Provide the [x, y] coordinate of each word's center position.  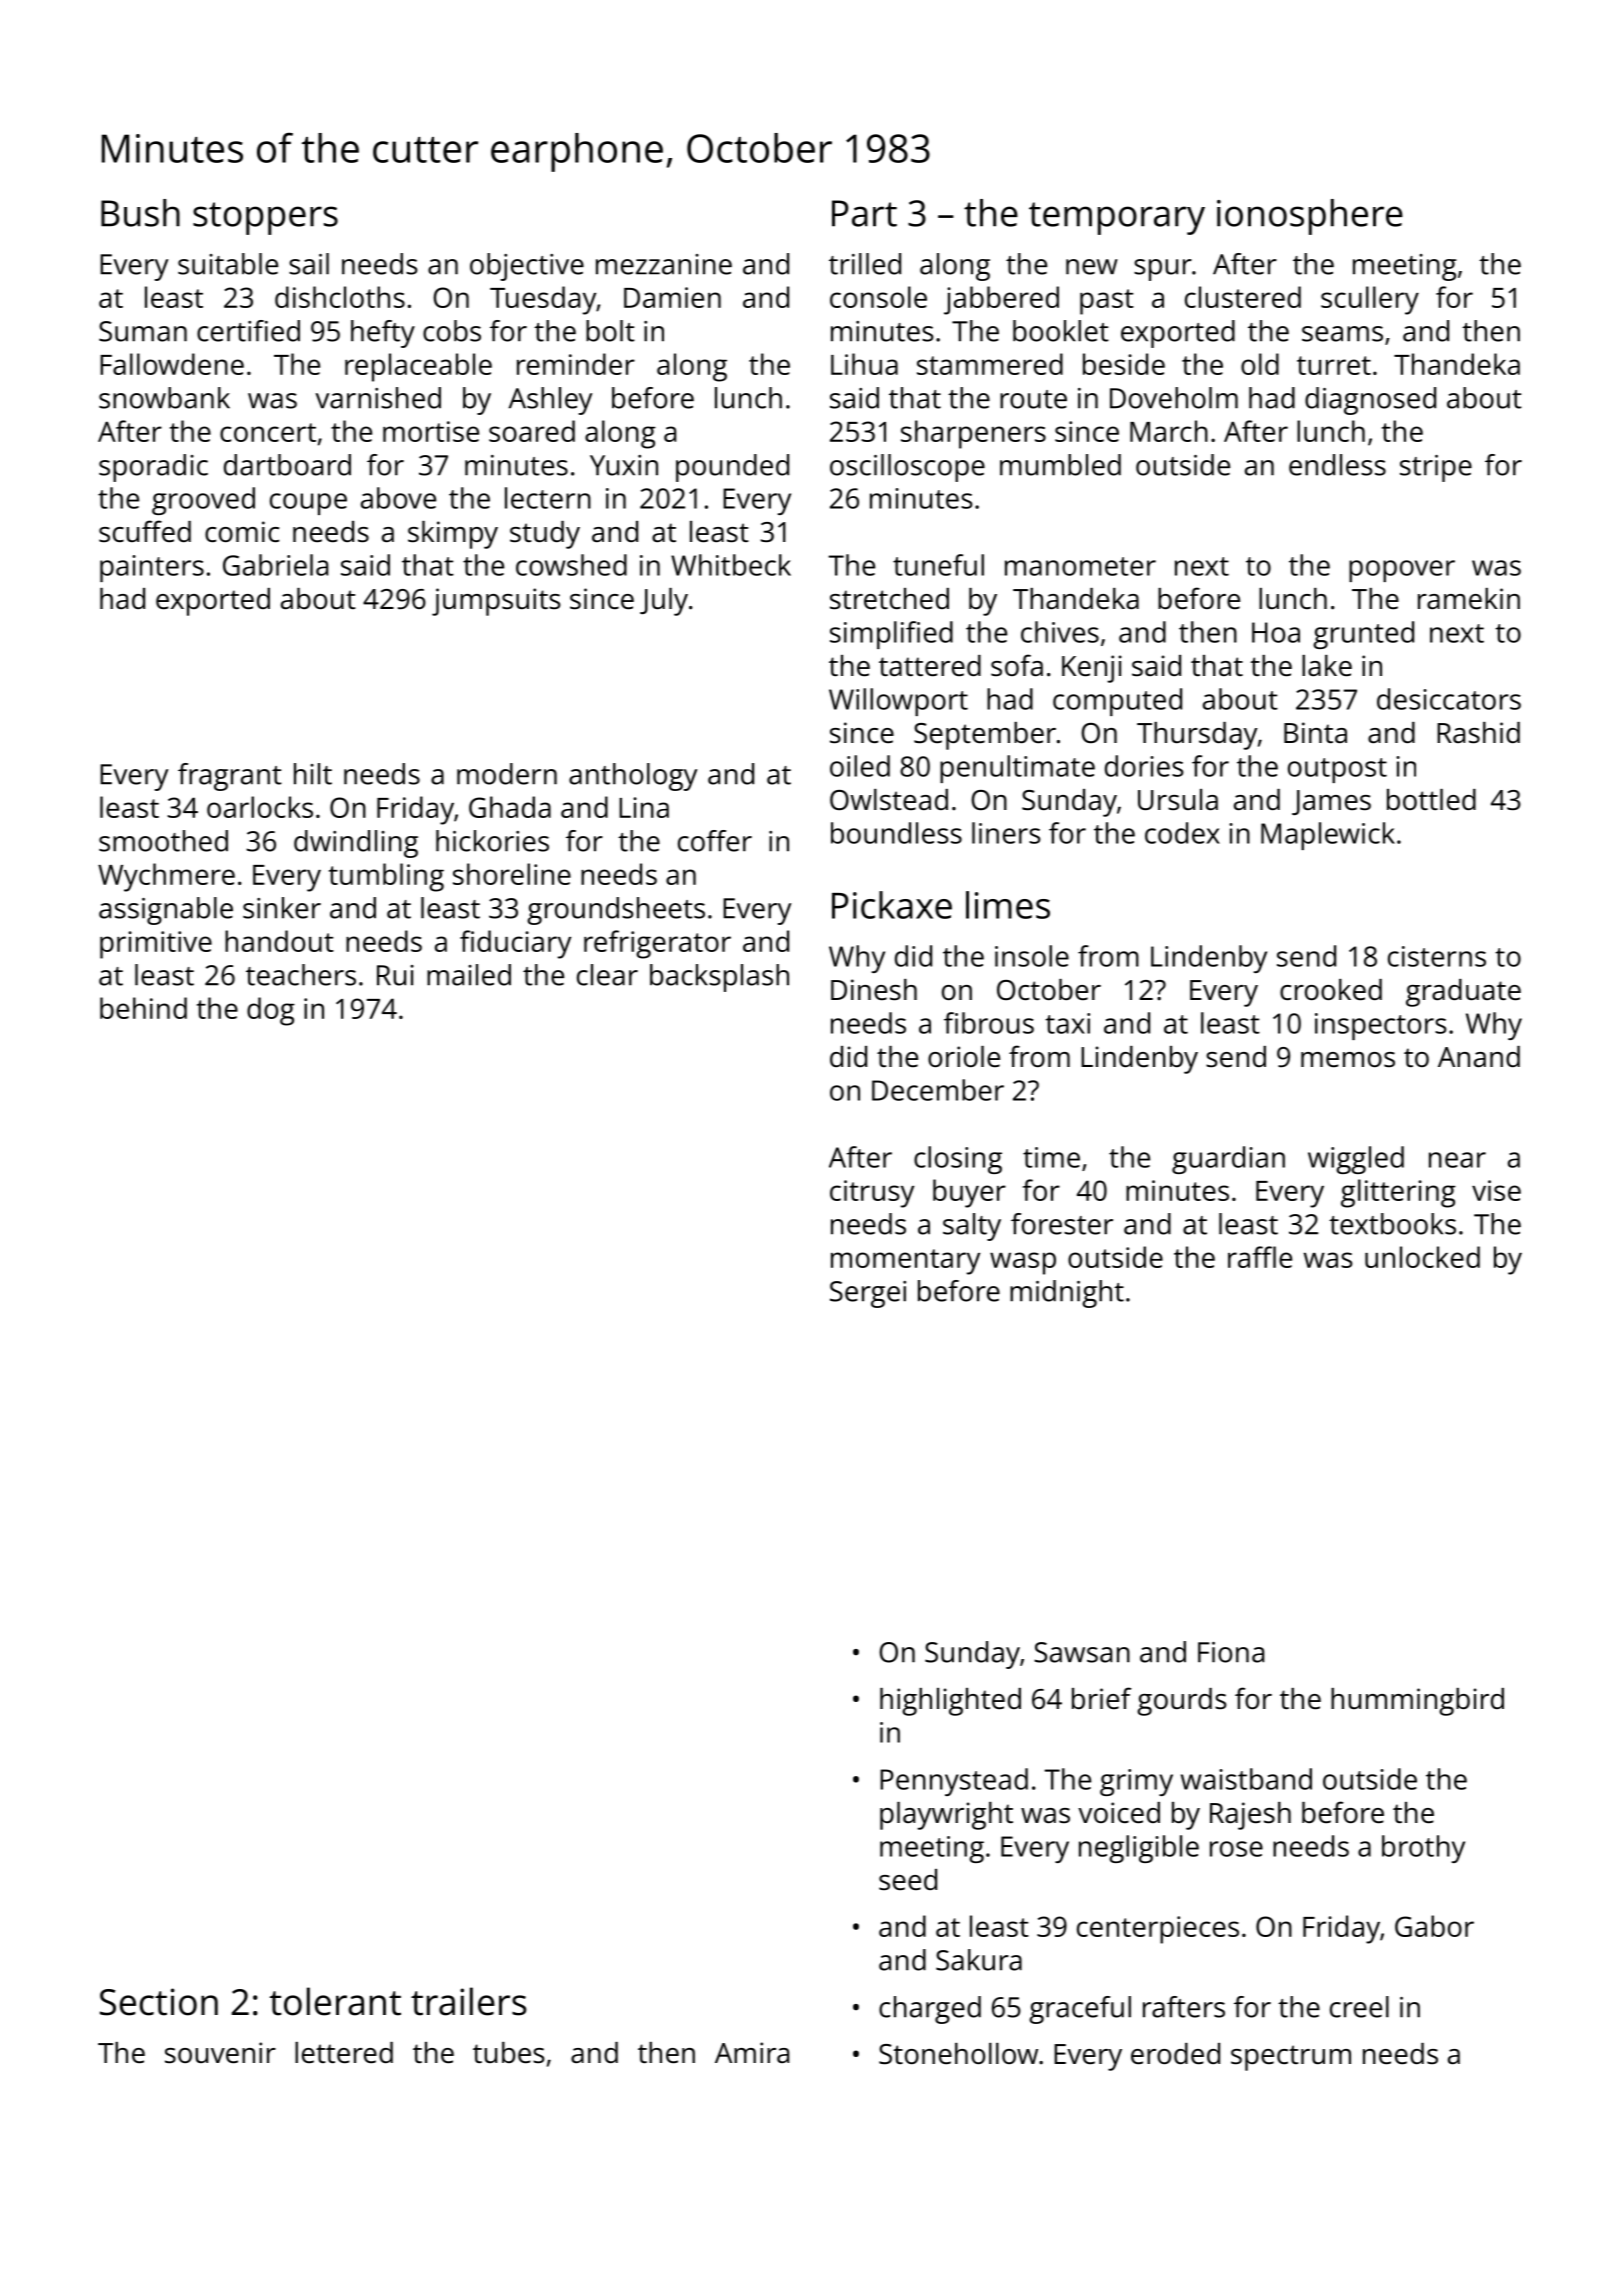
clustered [1243, 297]
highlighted [950, 1702]
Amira [752, 2052]
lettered [344, 2053]
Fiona [1231, 1652]
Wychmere [166, 877]
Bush [140, 213]
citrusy [872, 1194]
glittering [1398, 1193]
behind [143, 1008]
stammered [990, 364]
